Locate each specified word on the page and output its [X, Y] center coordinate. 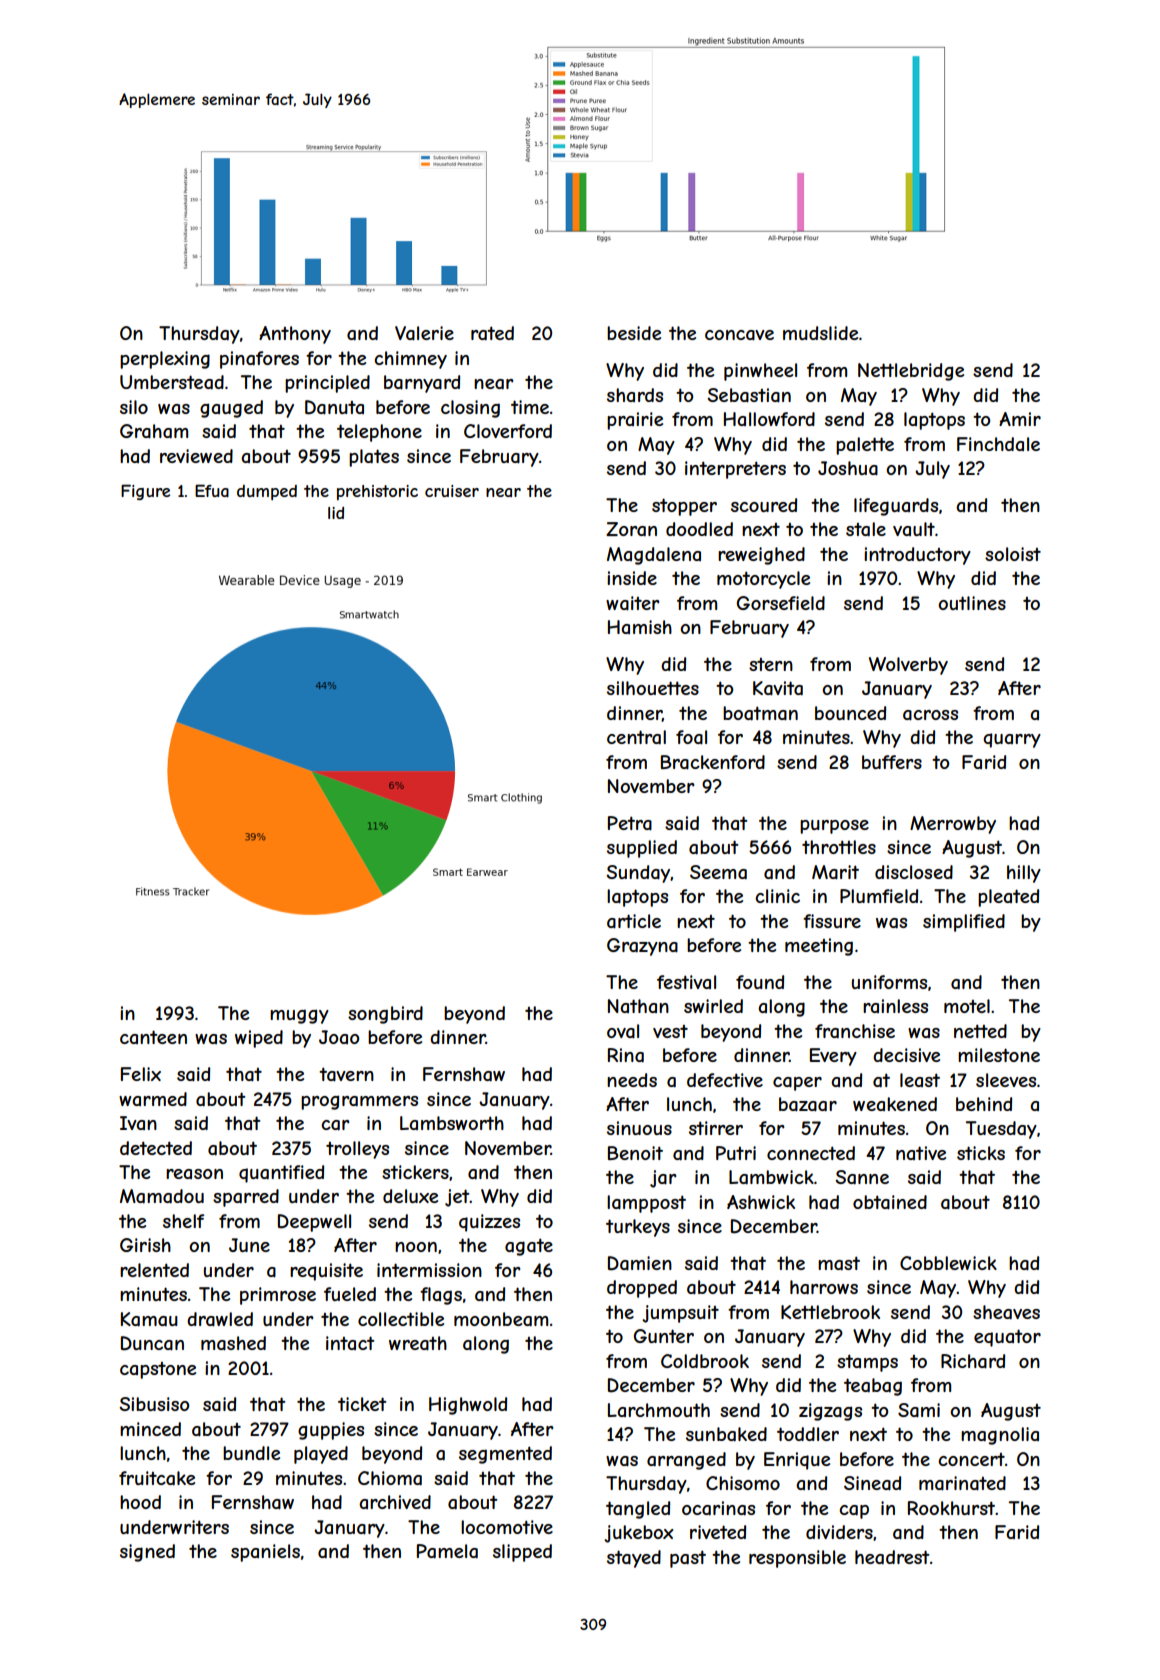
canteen [153, 1037]
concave [739, 335]
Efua [212, 490]
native [921, 1153]
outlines [972, 603]
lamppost [646, 1204]
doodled [699, 529]
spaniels [265, 1553]
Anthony [295, 335]
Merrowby [953, 825]
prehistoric [377, 492]
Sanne [862, 1177]
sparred [246, 1198]
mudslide [820, 333]
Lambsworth [452, 1123]
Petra [630, 823]
